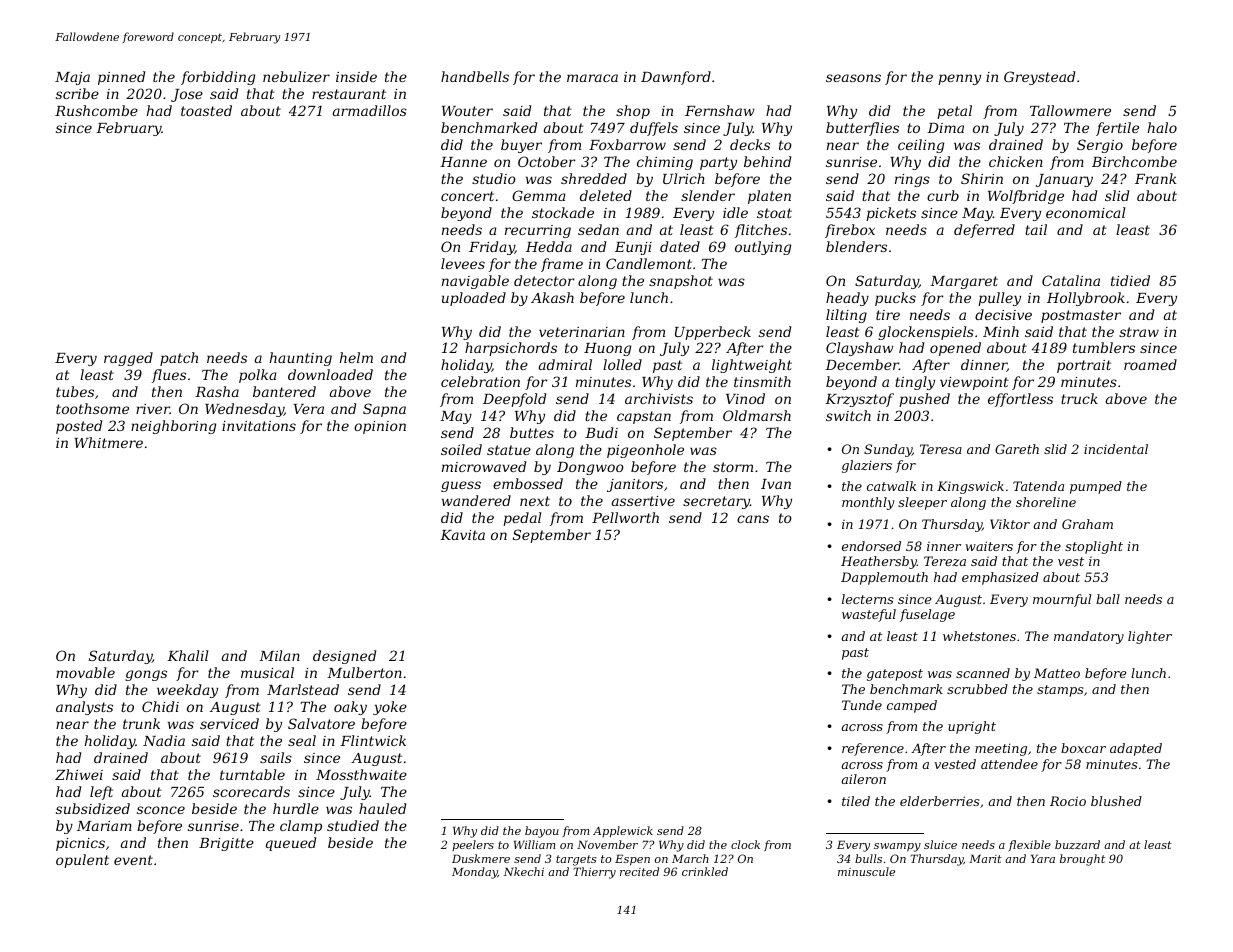  What do you see at coordinates (623, 832) in the image?
I see `Applewick` at bounding box center [623, 832].
